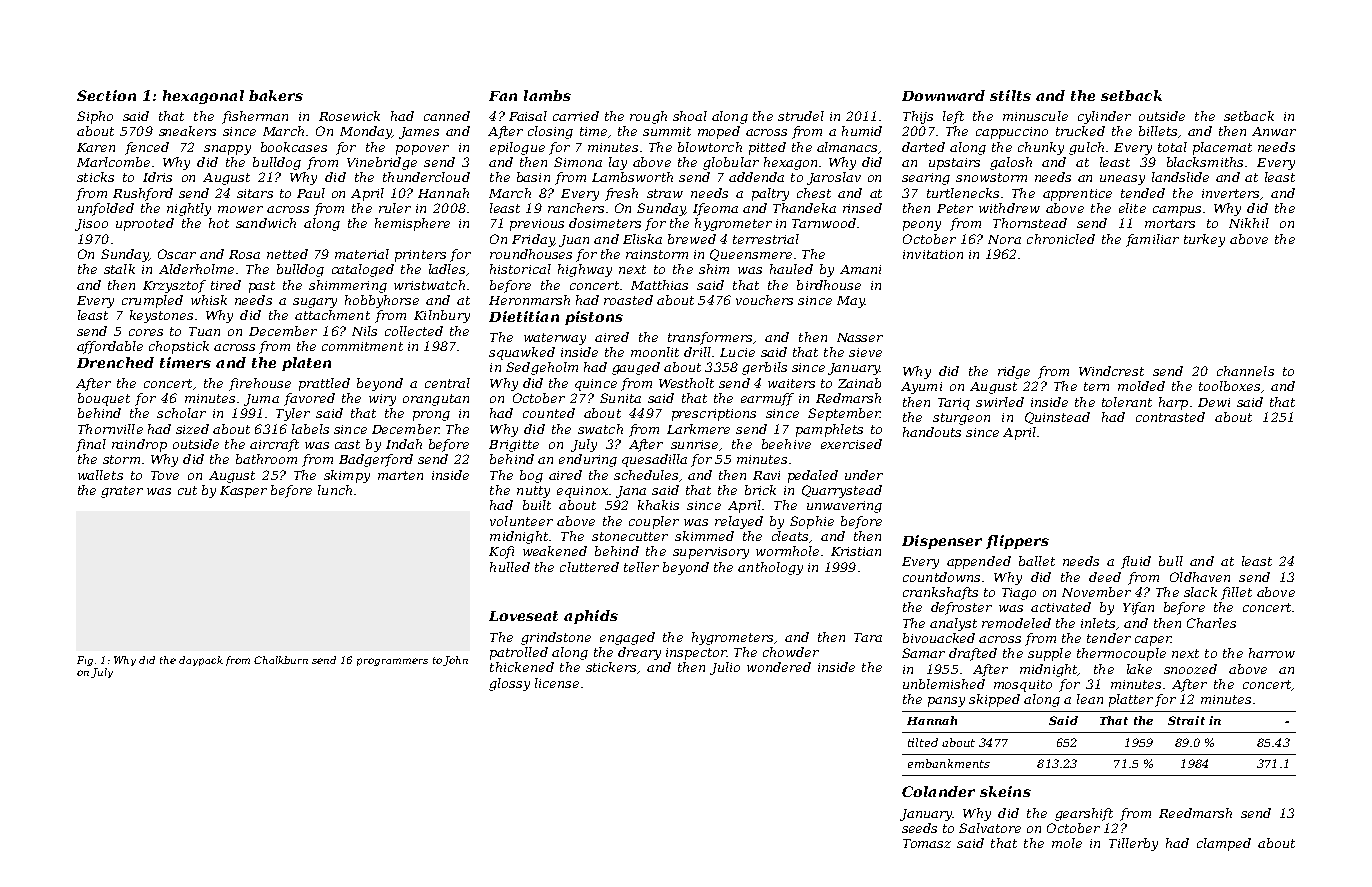 Image resolution: width=1372 pixels, height=887 pixels. What do you see at coordinates (844, 507) in the document?
I see `unwavering` at bounding box center [844, 507].
